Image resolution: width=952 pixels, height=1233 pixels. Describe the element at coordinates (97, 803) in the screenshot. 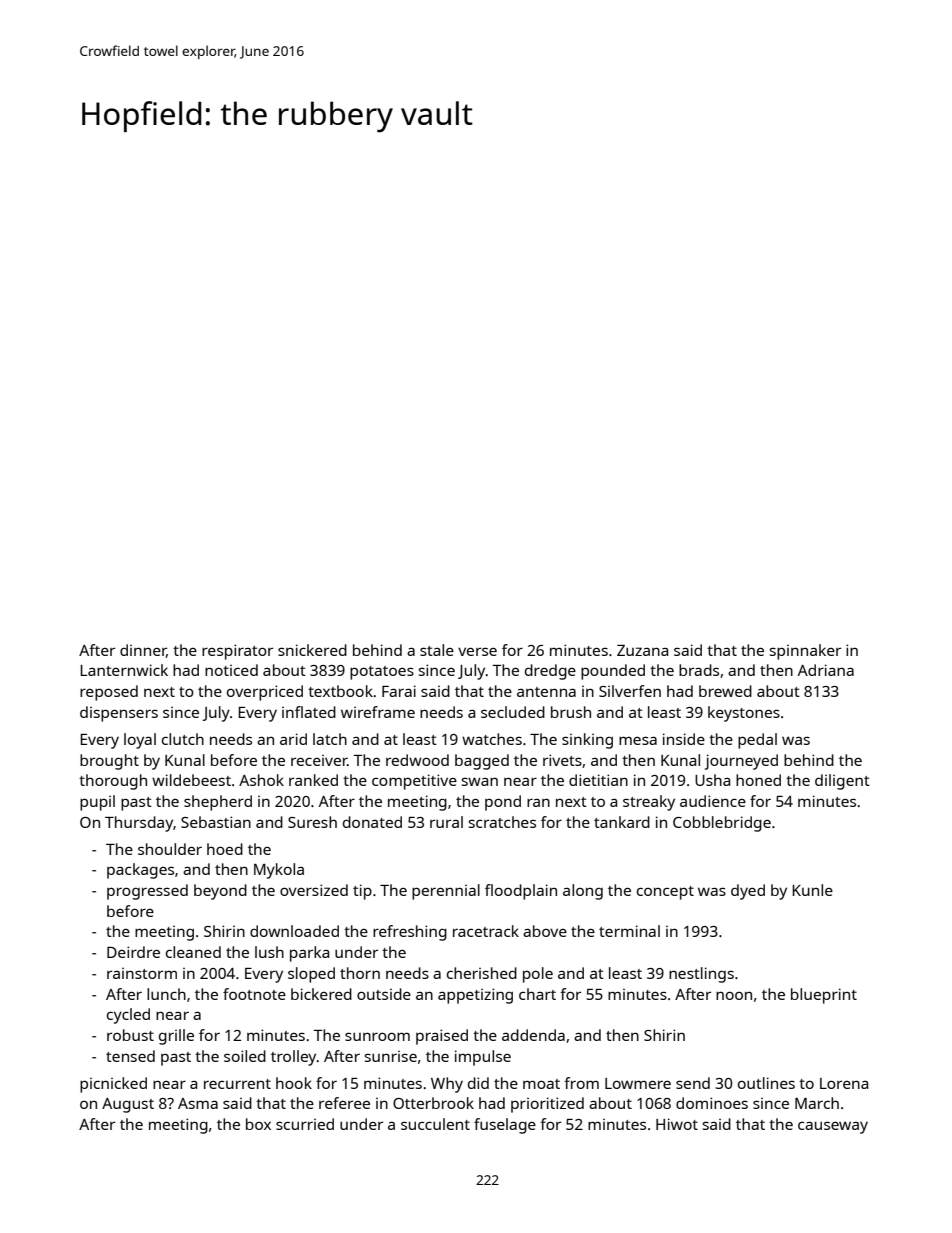

I see `pupil` at that location.
